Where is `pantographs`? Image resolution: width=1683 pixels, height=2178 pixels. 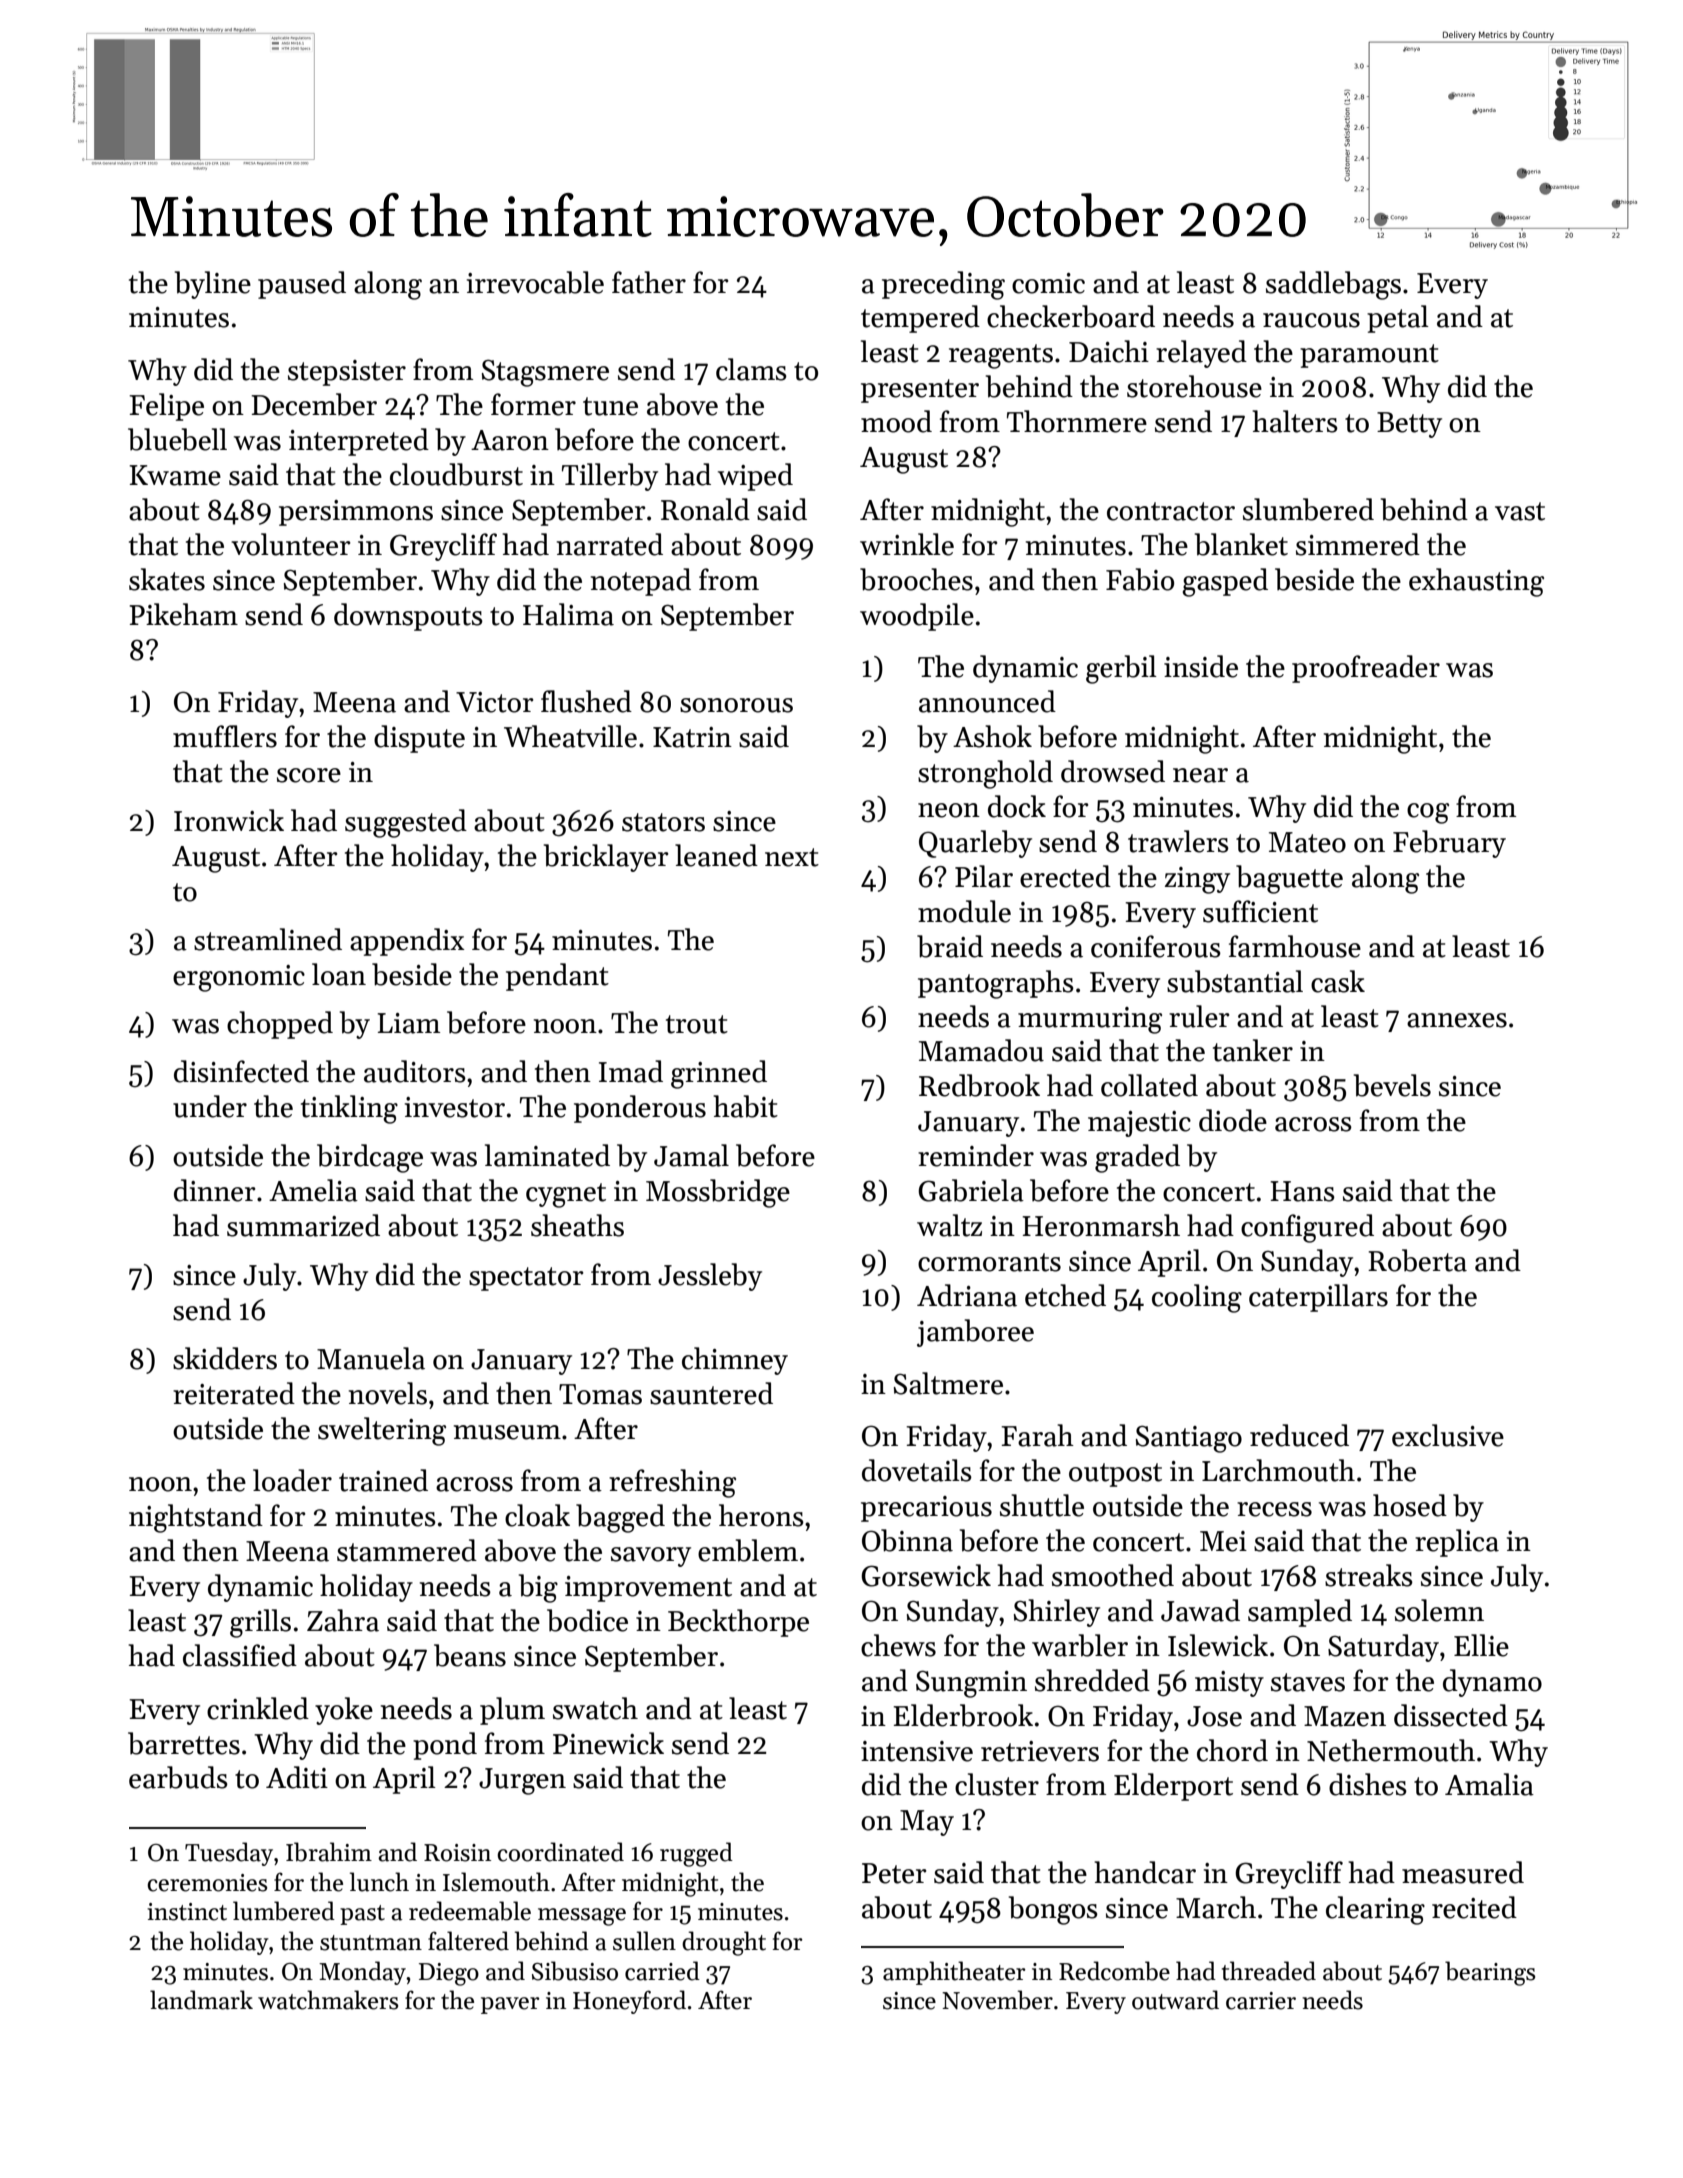 pantographs is located at coordinates (996, 984).
